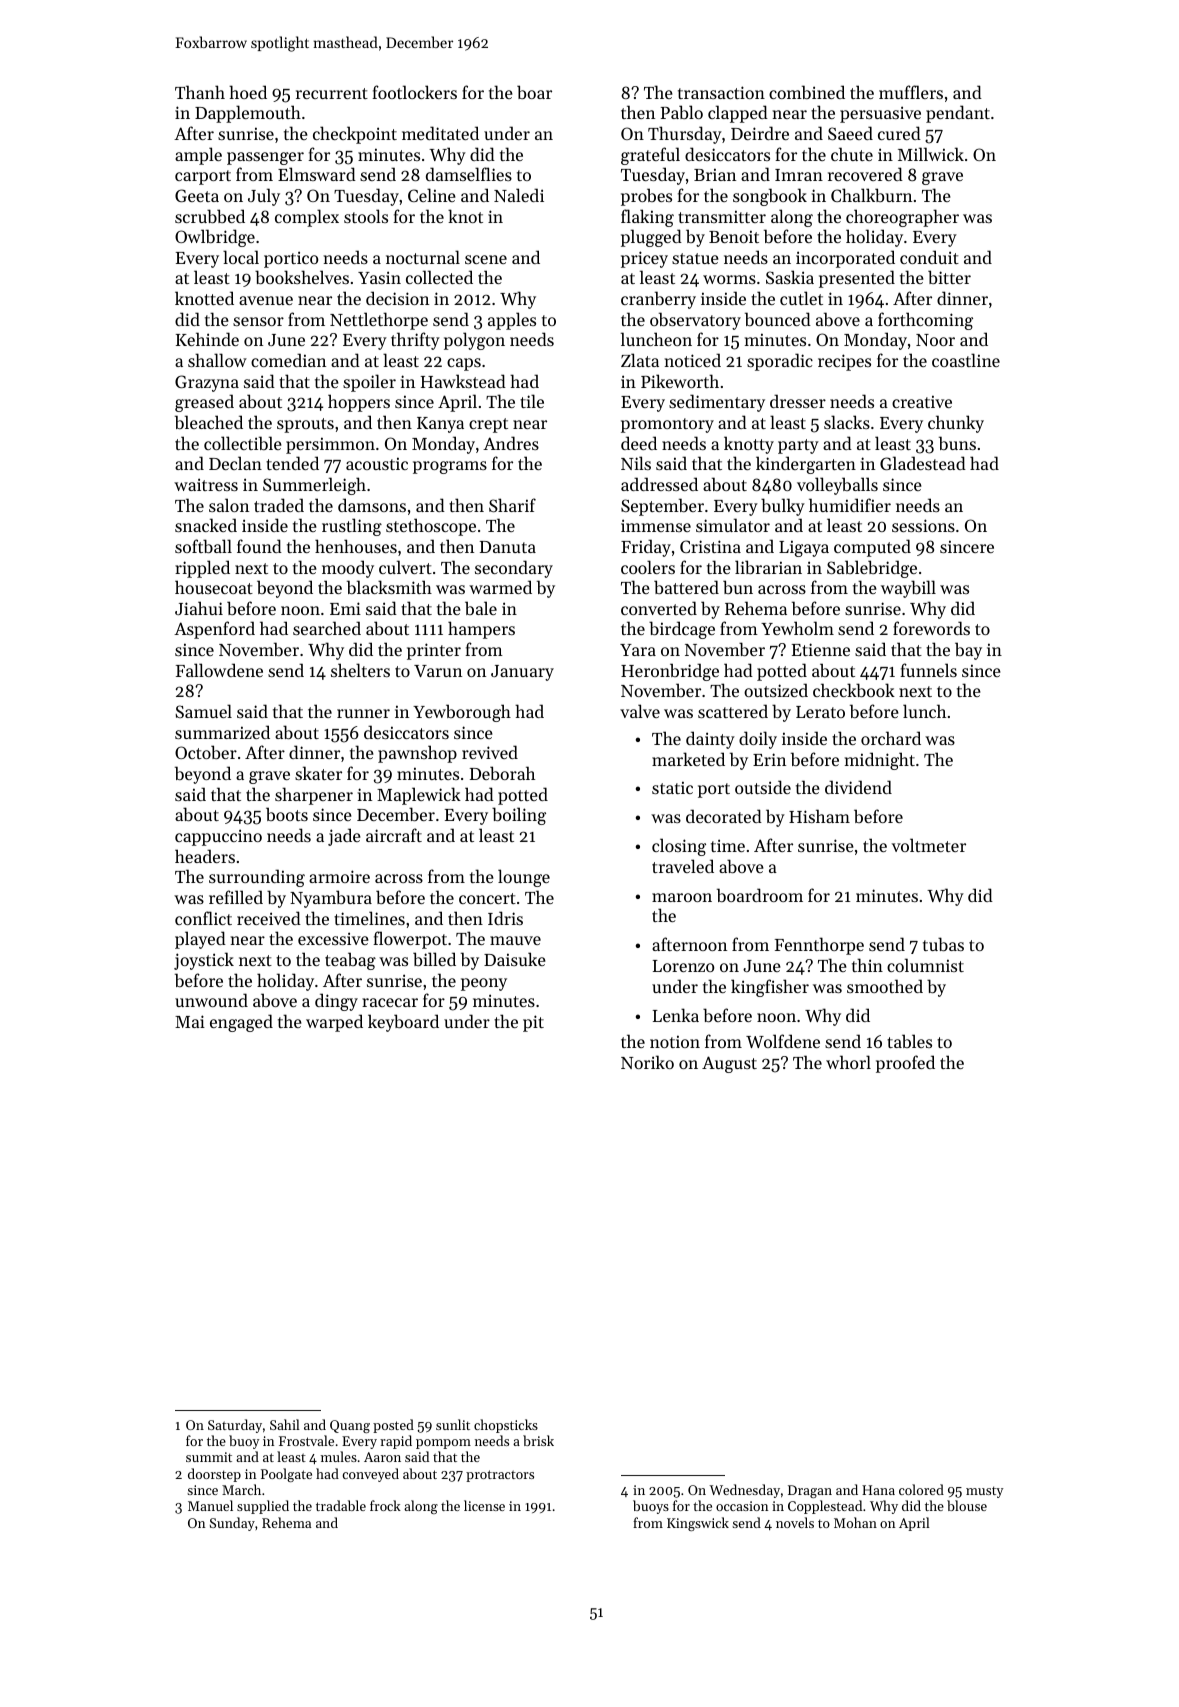 The width and height of the screenshot is (1179, 1707). I want to click on engaged, so click(241, 1023).
